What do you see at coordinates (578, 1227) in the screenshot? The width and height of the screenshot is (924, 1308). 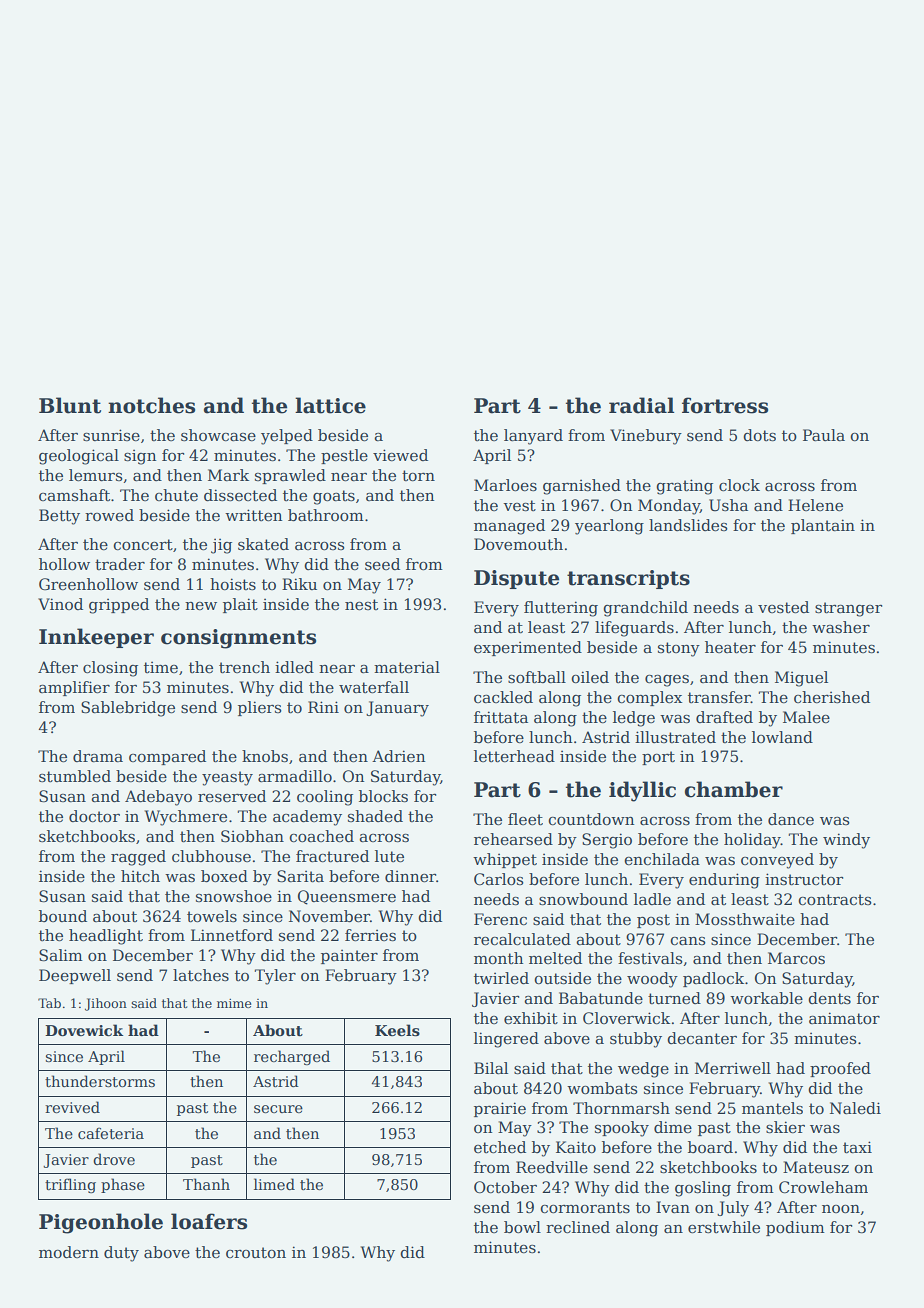 I see `reclined` at bounding box center [578, 1227].
